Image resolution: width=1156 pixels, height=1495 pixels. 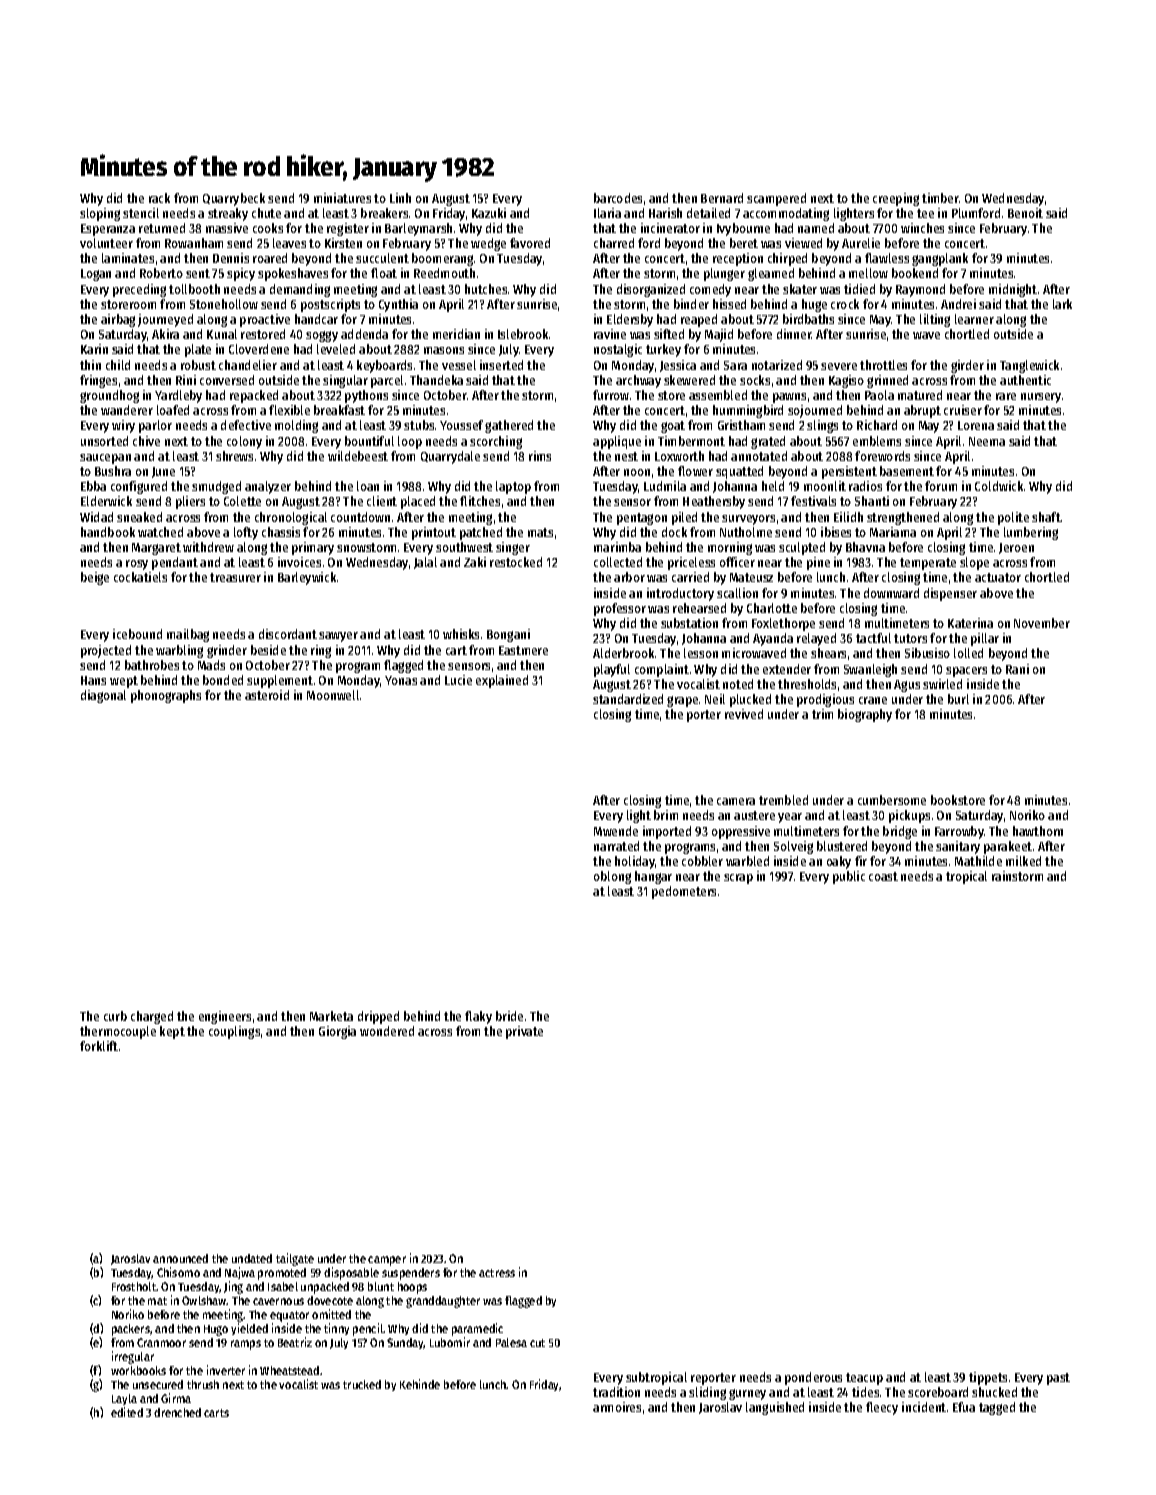 What do you see at coordinates (501, 365) in the screenshot?
I see `inserted` at bounding box center [501, 365].
